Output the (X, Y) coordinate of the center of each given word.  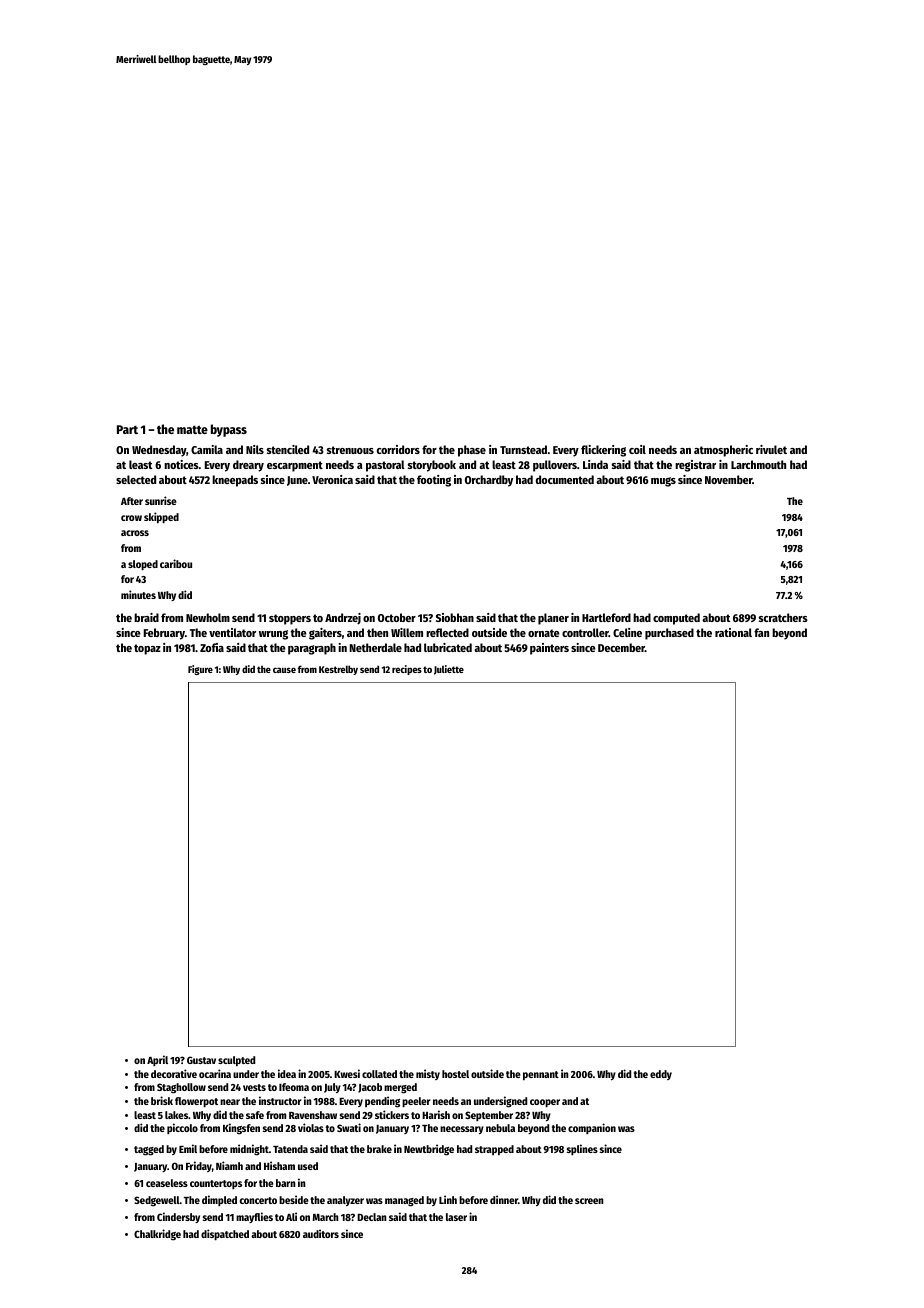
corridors (398, 449)
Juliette (449, 670)
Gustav (201, 1060)
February (164, 634)
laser (456, 1217)
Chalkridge (157, 1235)
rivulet (771, 449)
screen (589, 1201)
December (621, 647)
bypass (229, 430)
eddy (661, 1075)
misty (428, 1074)
